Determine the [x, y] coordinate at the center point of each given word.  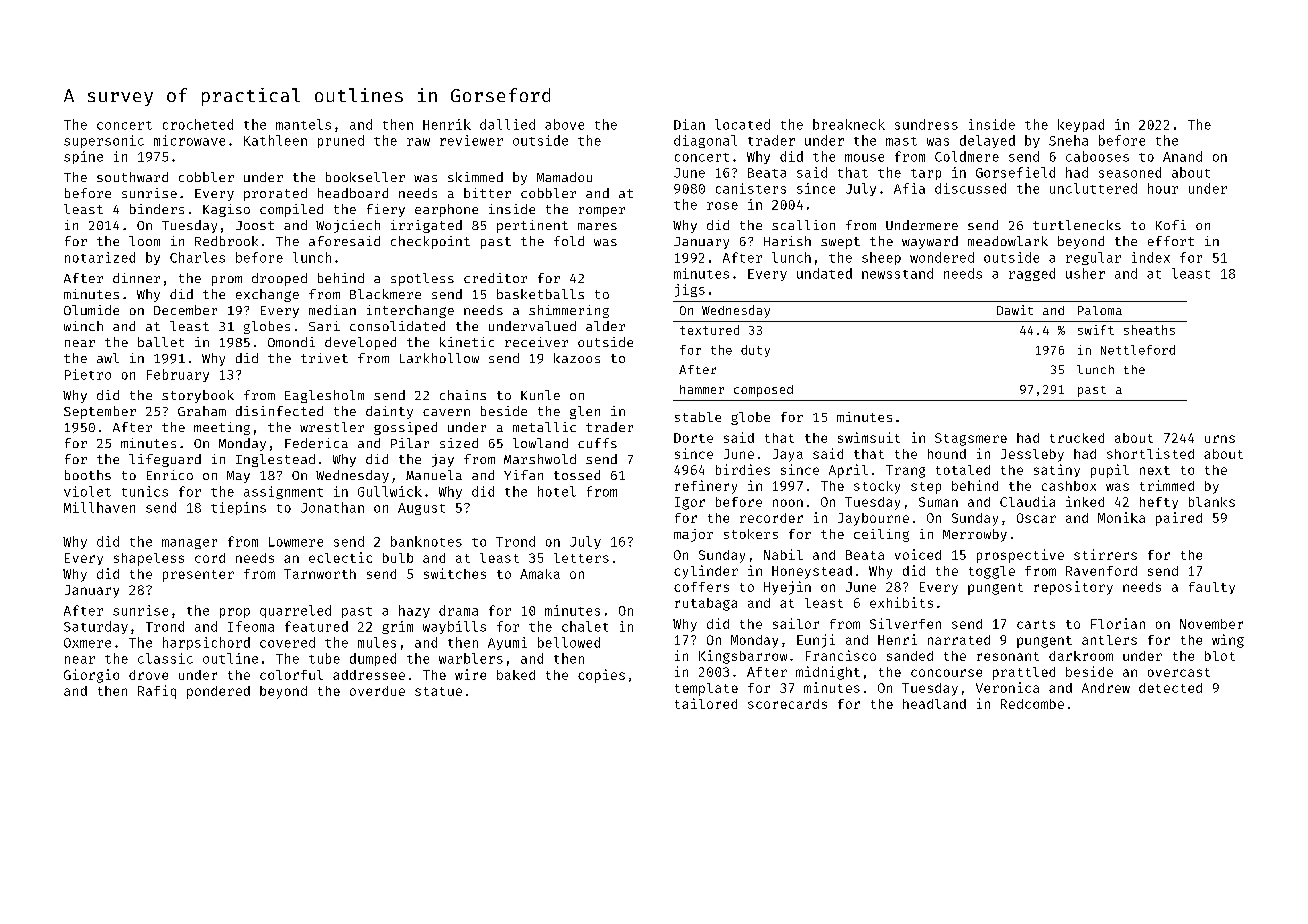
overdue [377, 691]
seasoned [1130, 172]
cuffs [597, 443]
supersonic [104, 141]
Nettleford [1138, 350]
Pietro [88, 374]
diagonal [705, 141]
